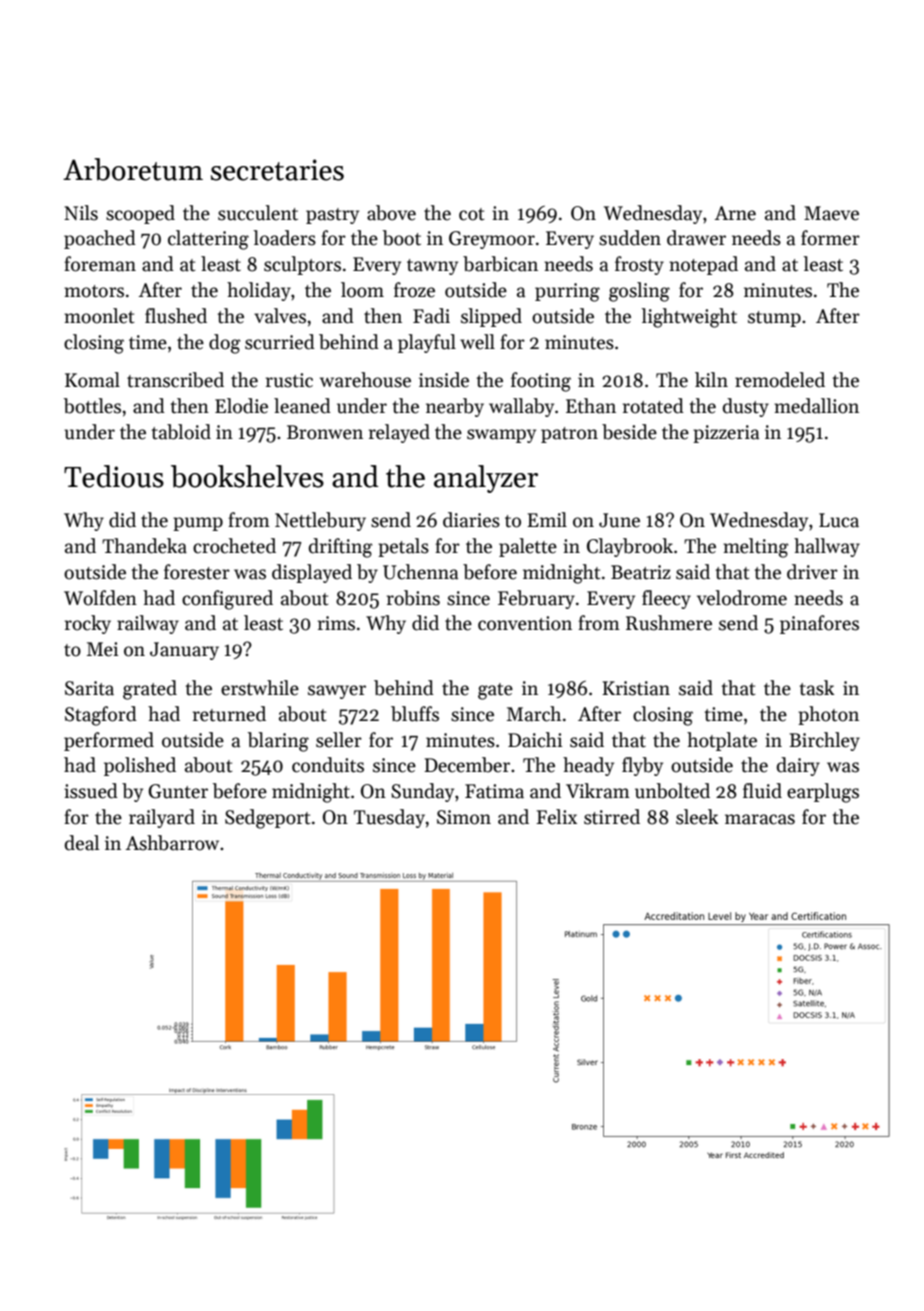  What do you see at coordinates (277, 170) in the document?
I see `secretaries` at bounding box center [277, 170].
